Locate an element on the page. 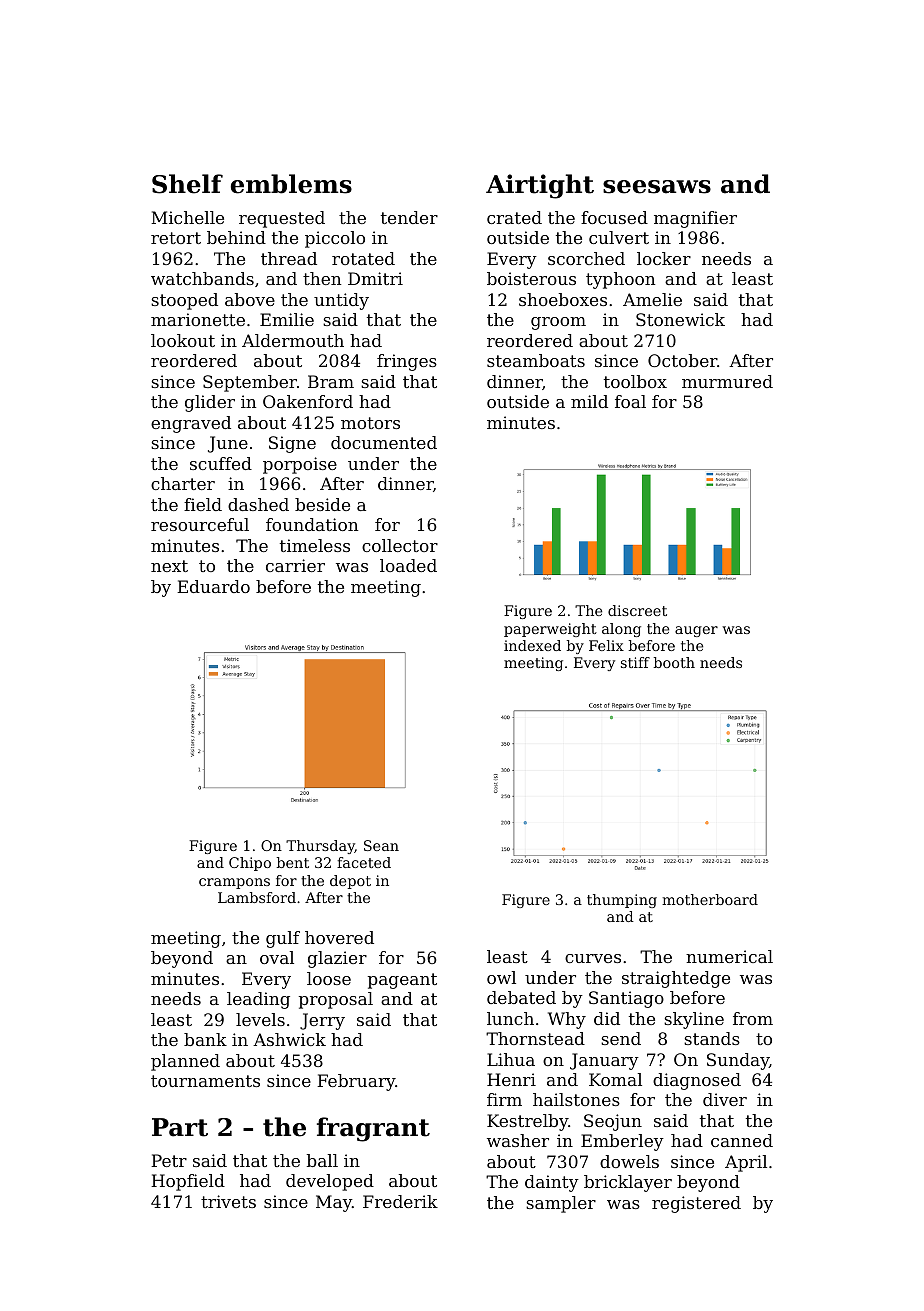 The height and width of the document is (1311, 924). auger is located at coordinates (696, 631).
